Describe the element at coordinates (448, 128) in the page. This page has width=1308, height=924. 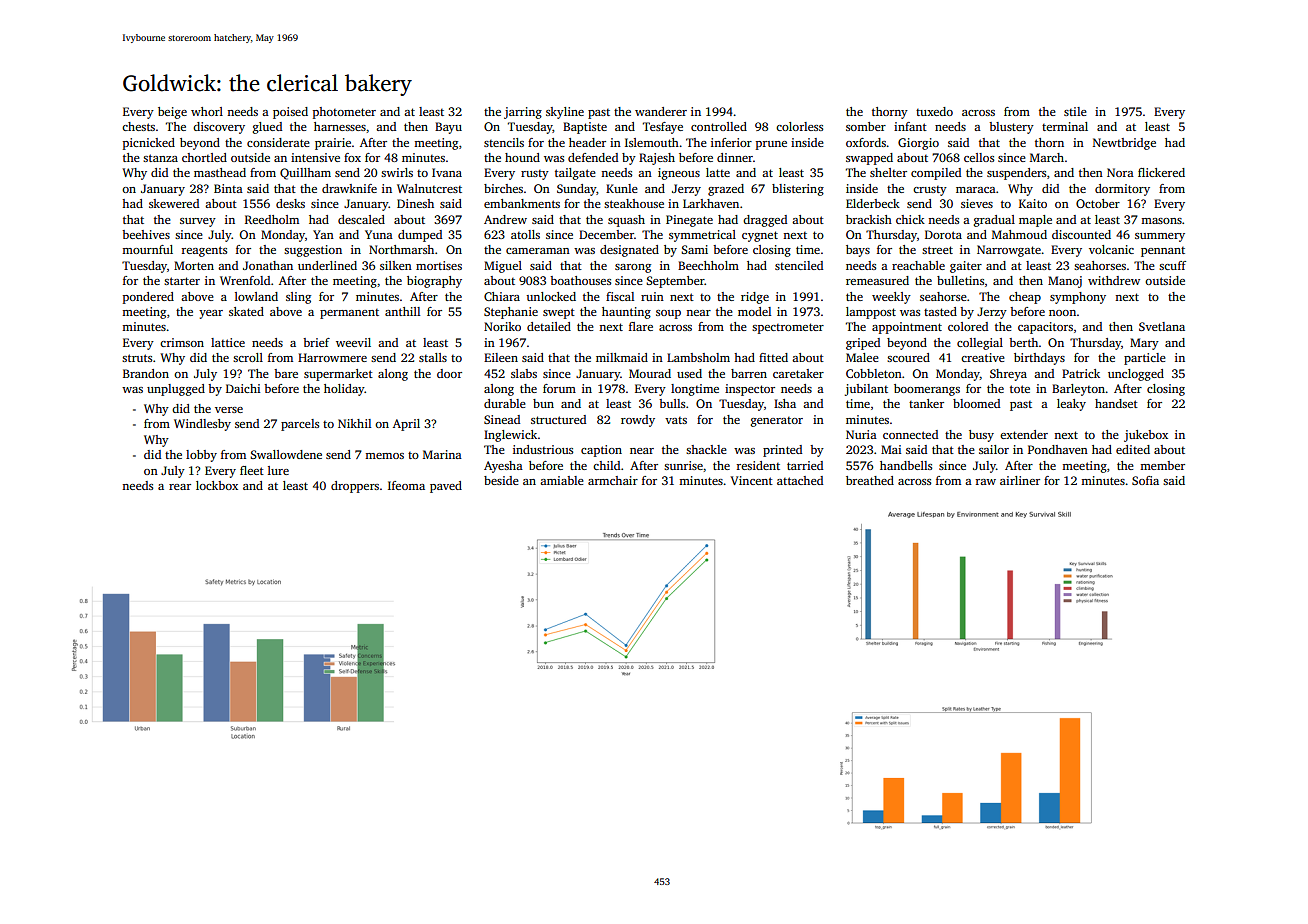
I see `Bayu` at that location.
